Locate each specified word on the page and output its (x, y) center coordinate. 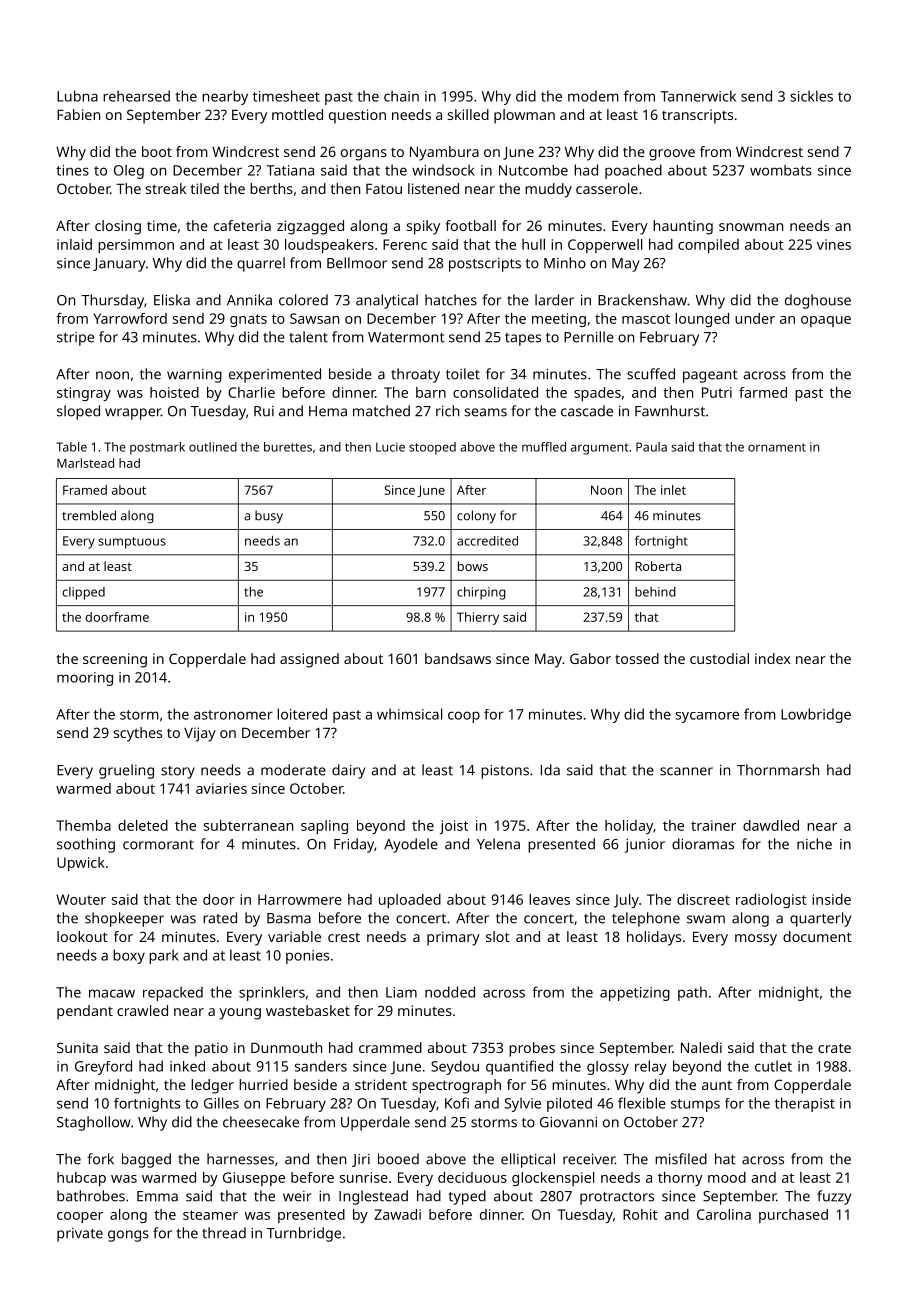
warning (194, 376)
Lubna (77, 96)
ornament (777, 447)
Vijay (200, 734)
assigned (309, 660)
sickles (811, 96)
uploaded (410, 901)
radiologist (771, 901)
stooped (432, 448)
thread (224, 1233)
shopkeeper (124, 919)
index (772, 658)
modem (593, 96)
